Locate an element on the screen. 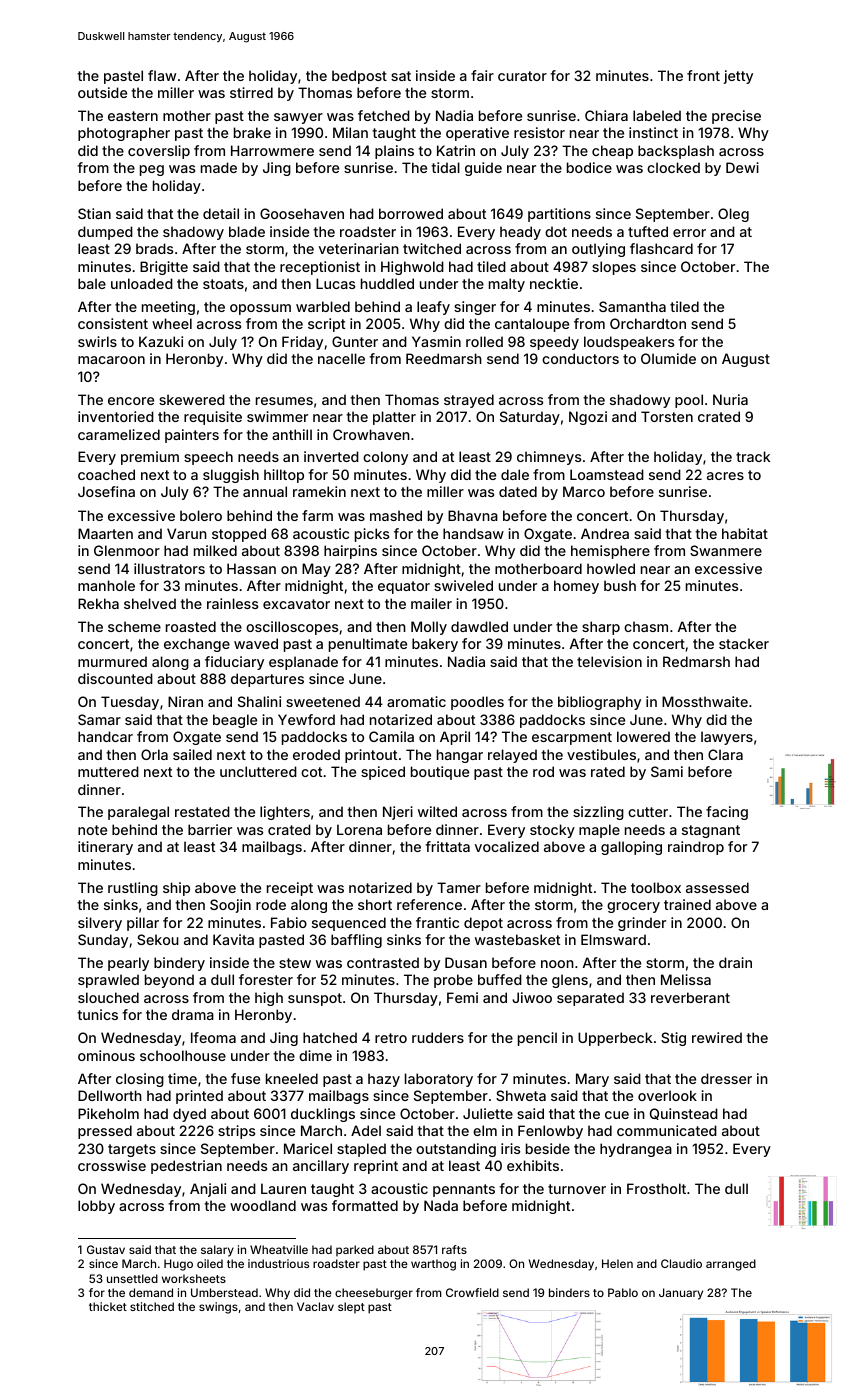 The height and width of the screenshot is (1400, 849). stitched is located at coordinates (152, 1306).
